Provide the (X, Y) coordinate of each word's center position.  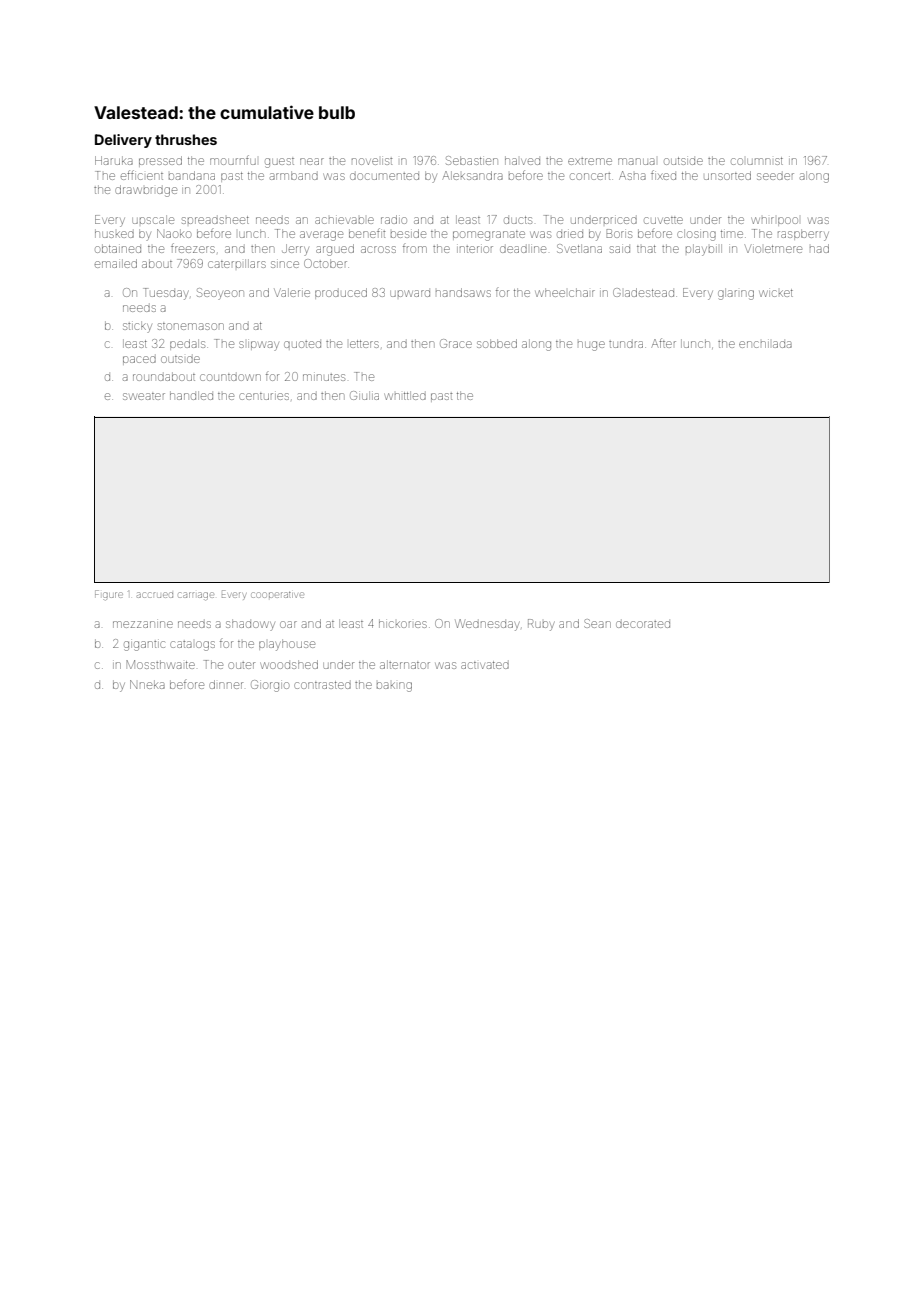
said (620, 249)
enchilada (765, 344)
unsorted (727, 175)
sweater (144, 396)
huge (591, 346)
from (415, 249)
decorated (643, 624)
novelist (372, 161)
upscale (153, 219)
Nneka (147, 684)
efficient (142, 175)
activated (485, 665)
